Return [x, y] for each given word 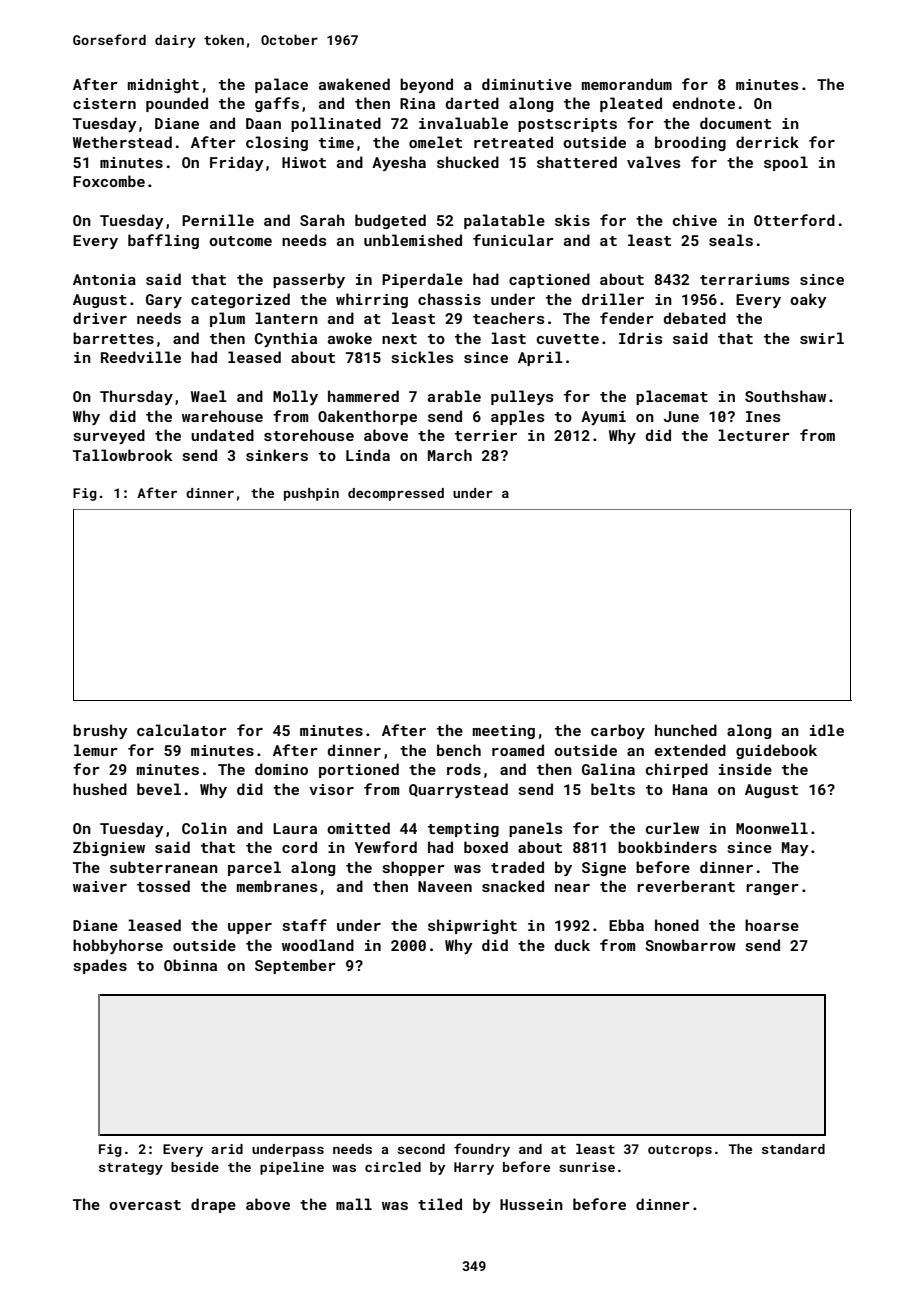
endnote [704, 103]
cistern [104, 103]
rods [464, 769]
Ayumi [603, 418]
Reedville [141, 357]
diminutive [527, 84]
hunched [686, 730]
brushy [100, 731]
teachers [508, 318]
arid [227, 1149]
